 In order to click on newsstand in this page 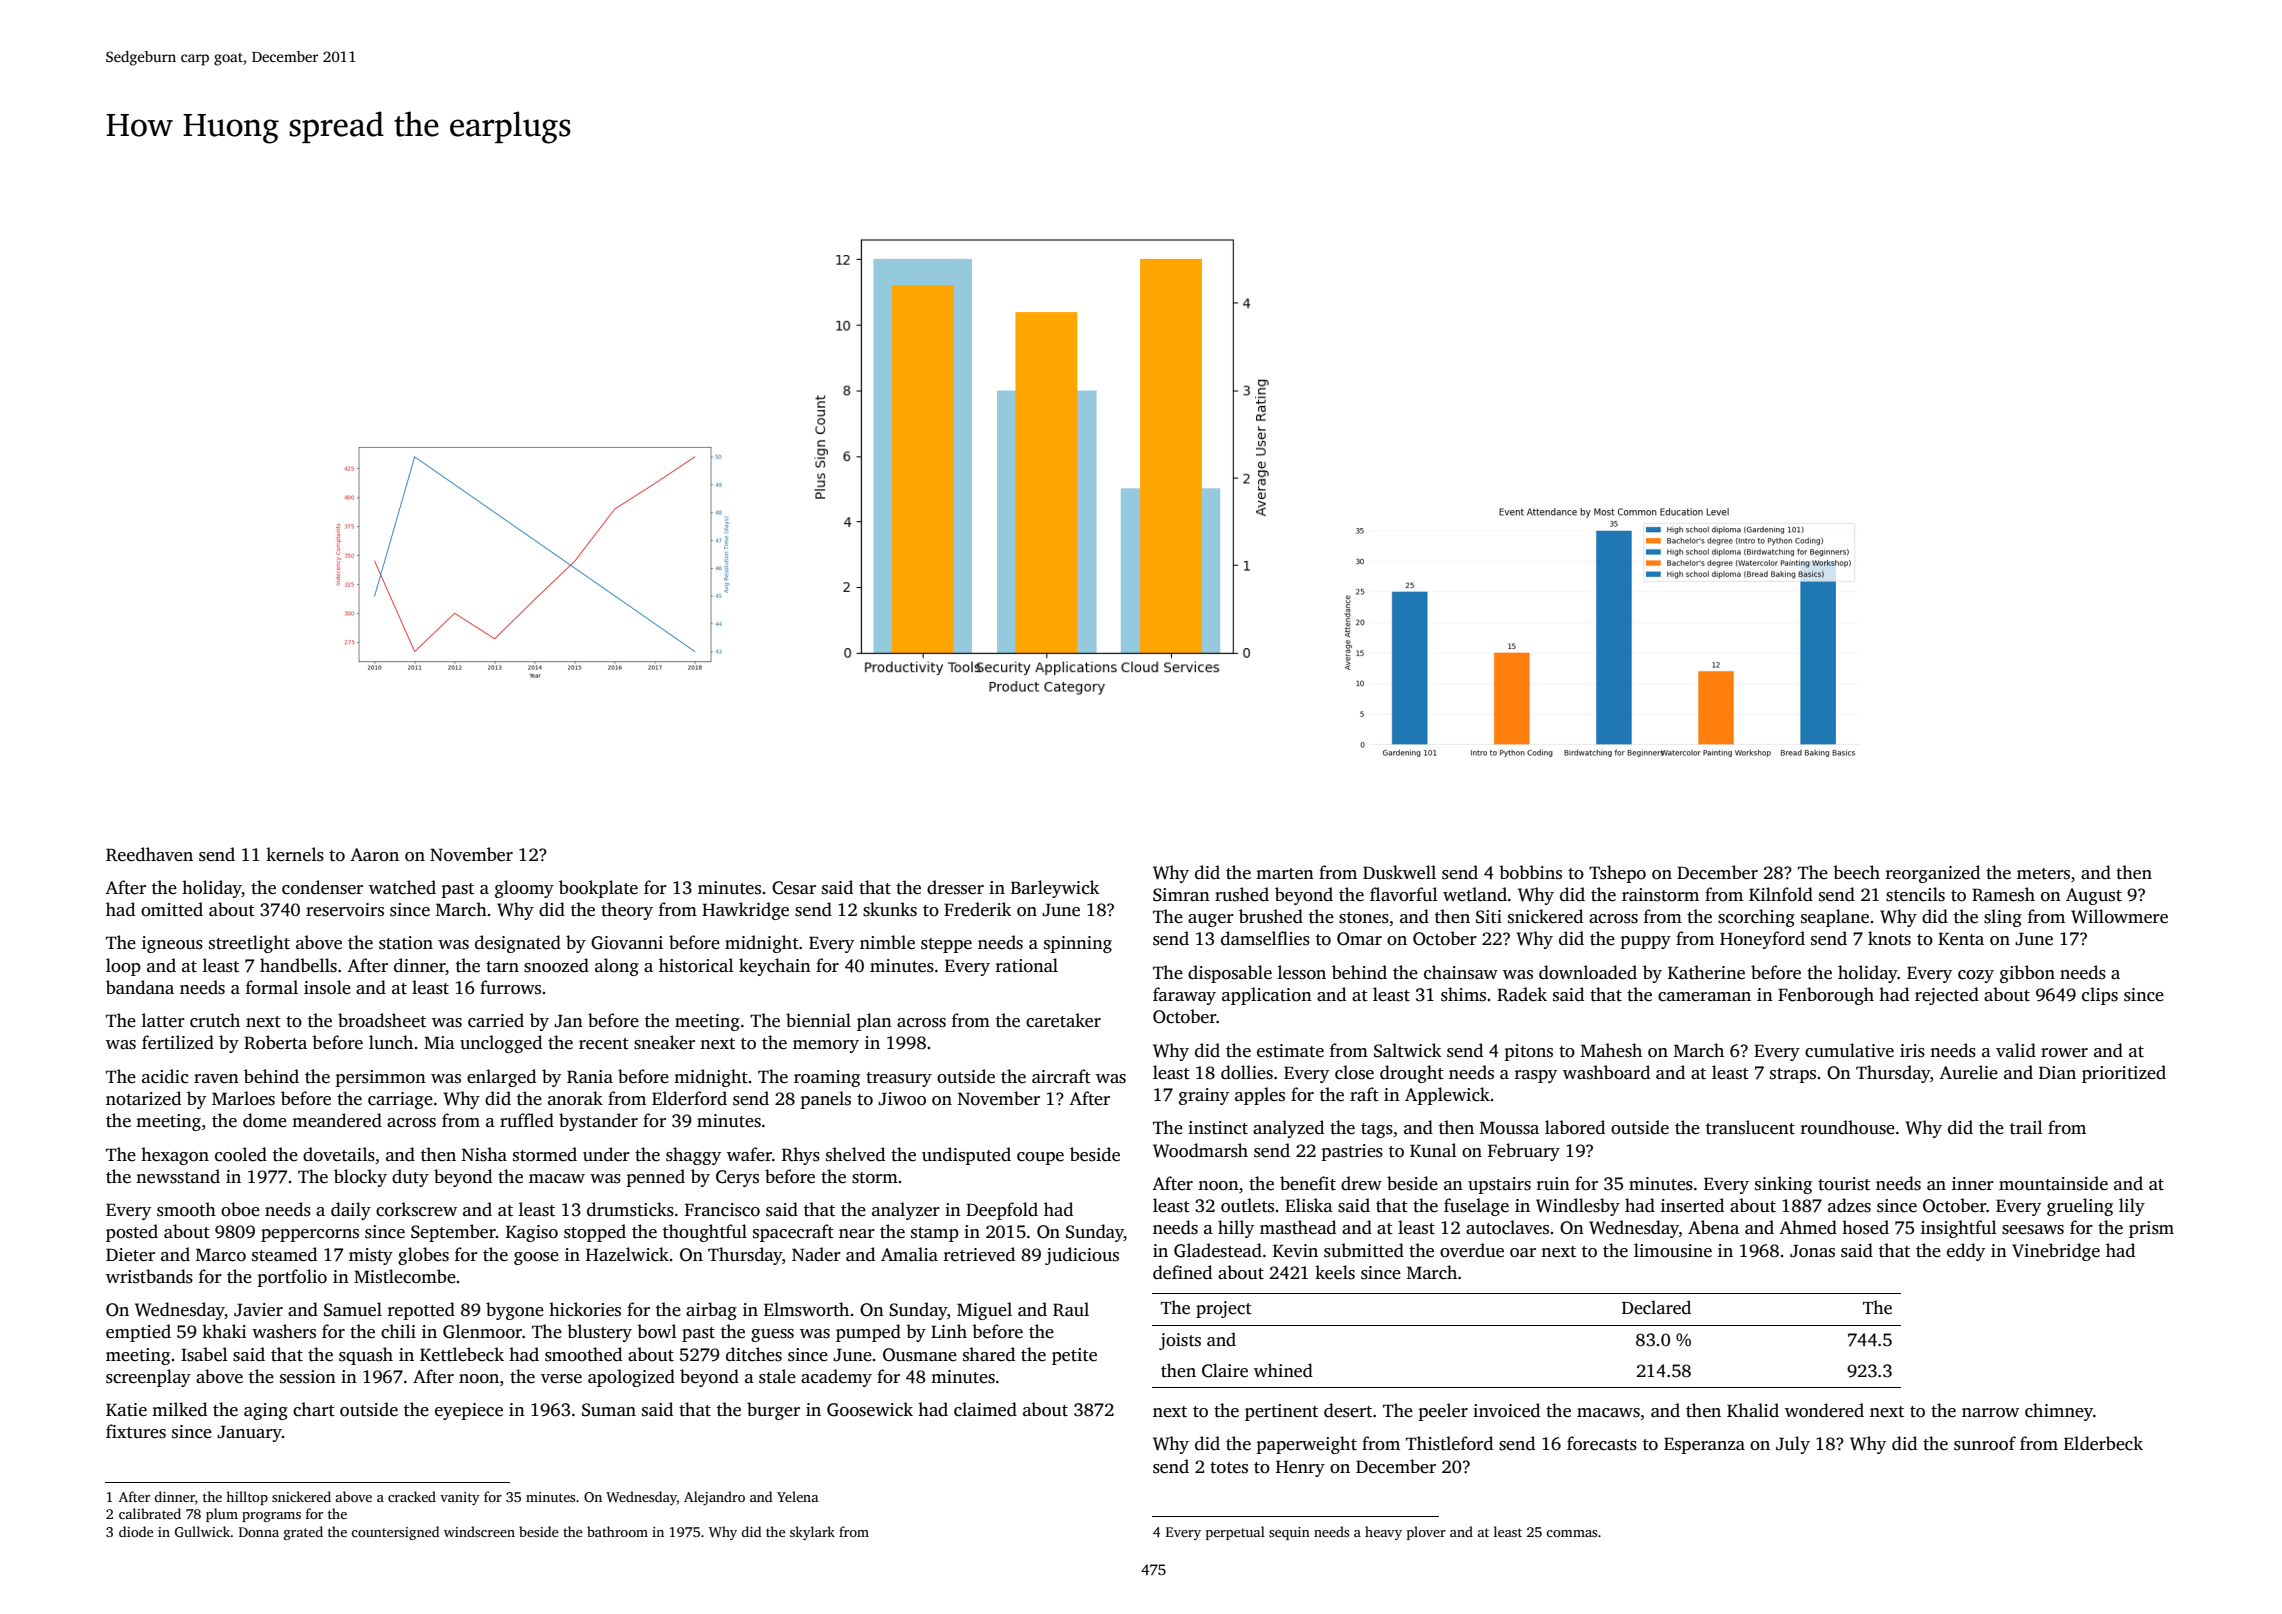, I will do `click(178, 1176)`.
